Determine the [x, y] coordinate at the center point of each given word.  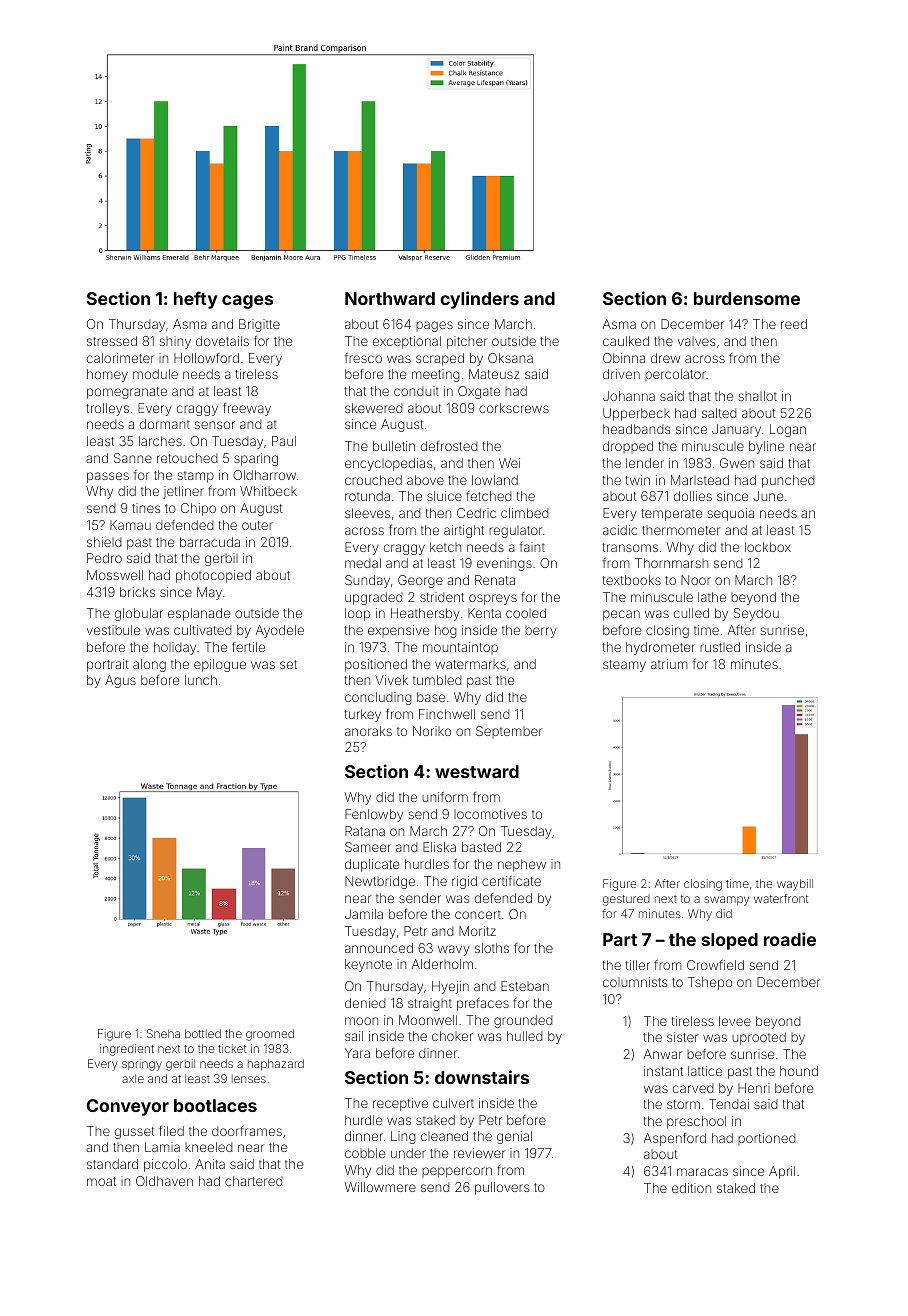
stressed [112, 341]
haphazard [276, 1064]
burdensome [747, 298]
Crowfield [715, 965]
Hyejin [450, 987]
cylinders [479, 300]
